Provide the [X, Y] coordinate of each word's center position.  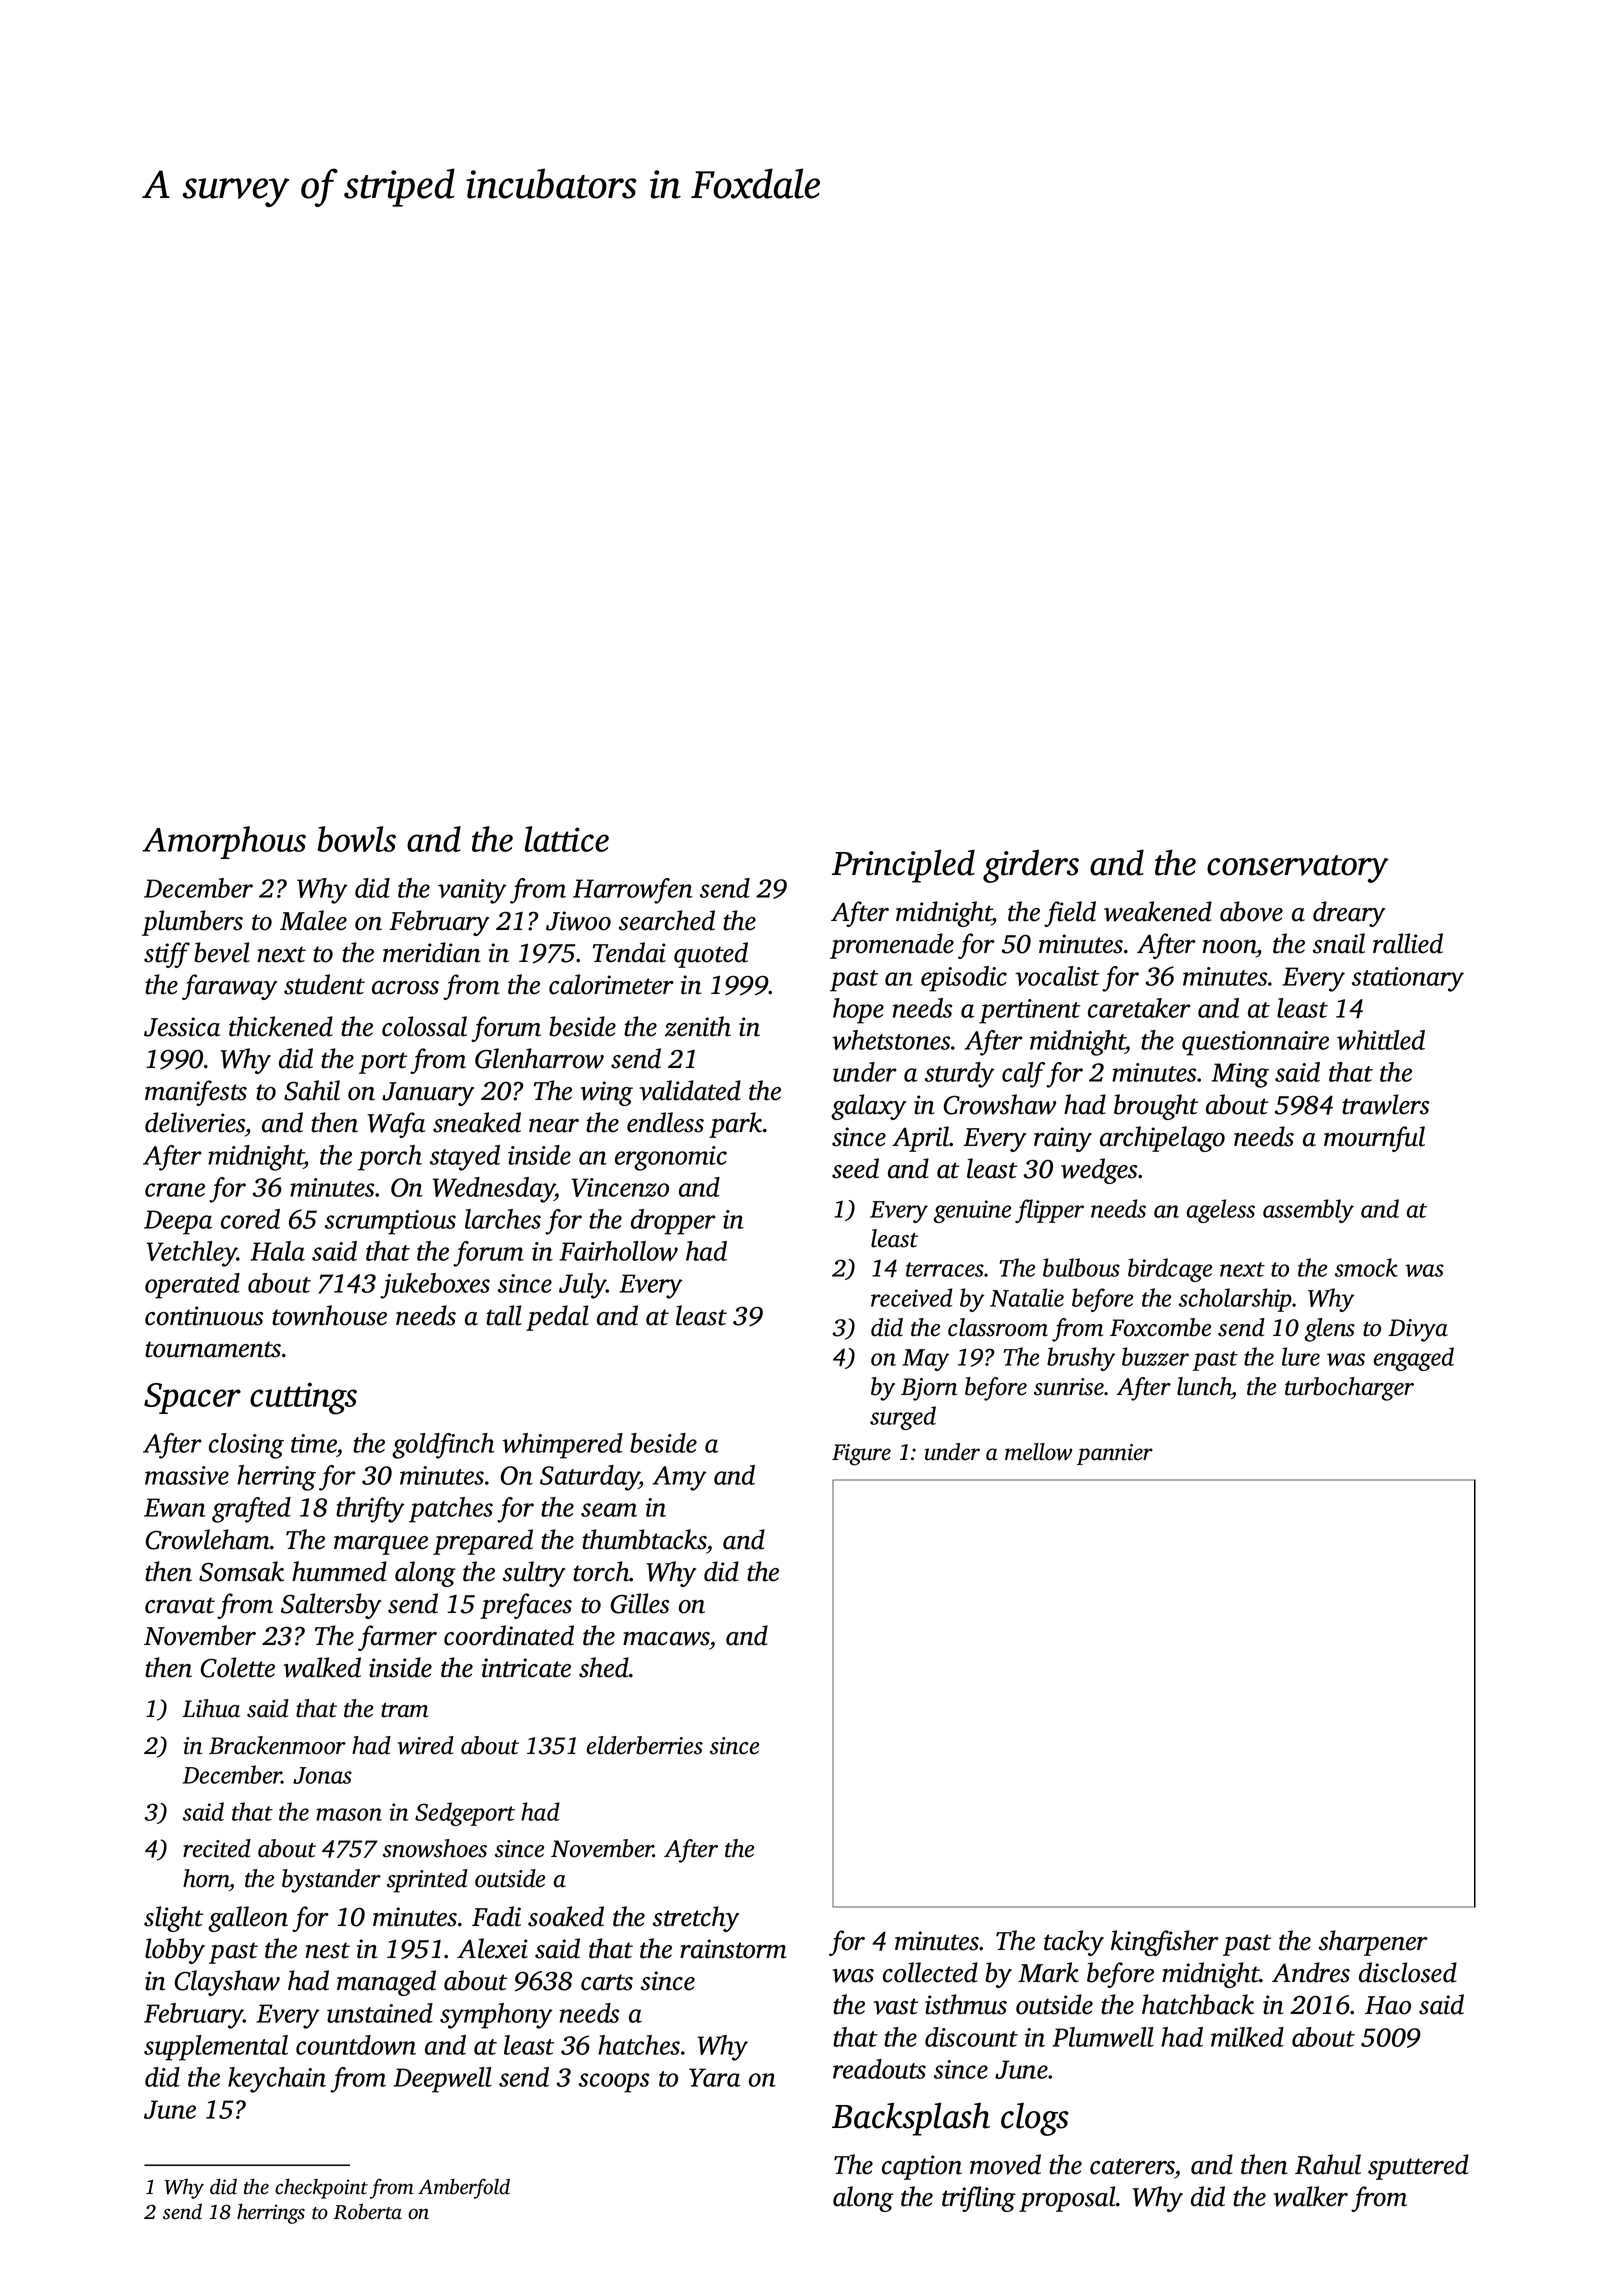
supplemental [216, 2048]
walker [1310, 2196]
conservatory [1298, 869]
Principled [903, 866]
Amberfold [464, 2188]
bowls [356, 839]
